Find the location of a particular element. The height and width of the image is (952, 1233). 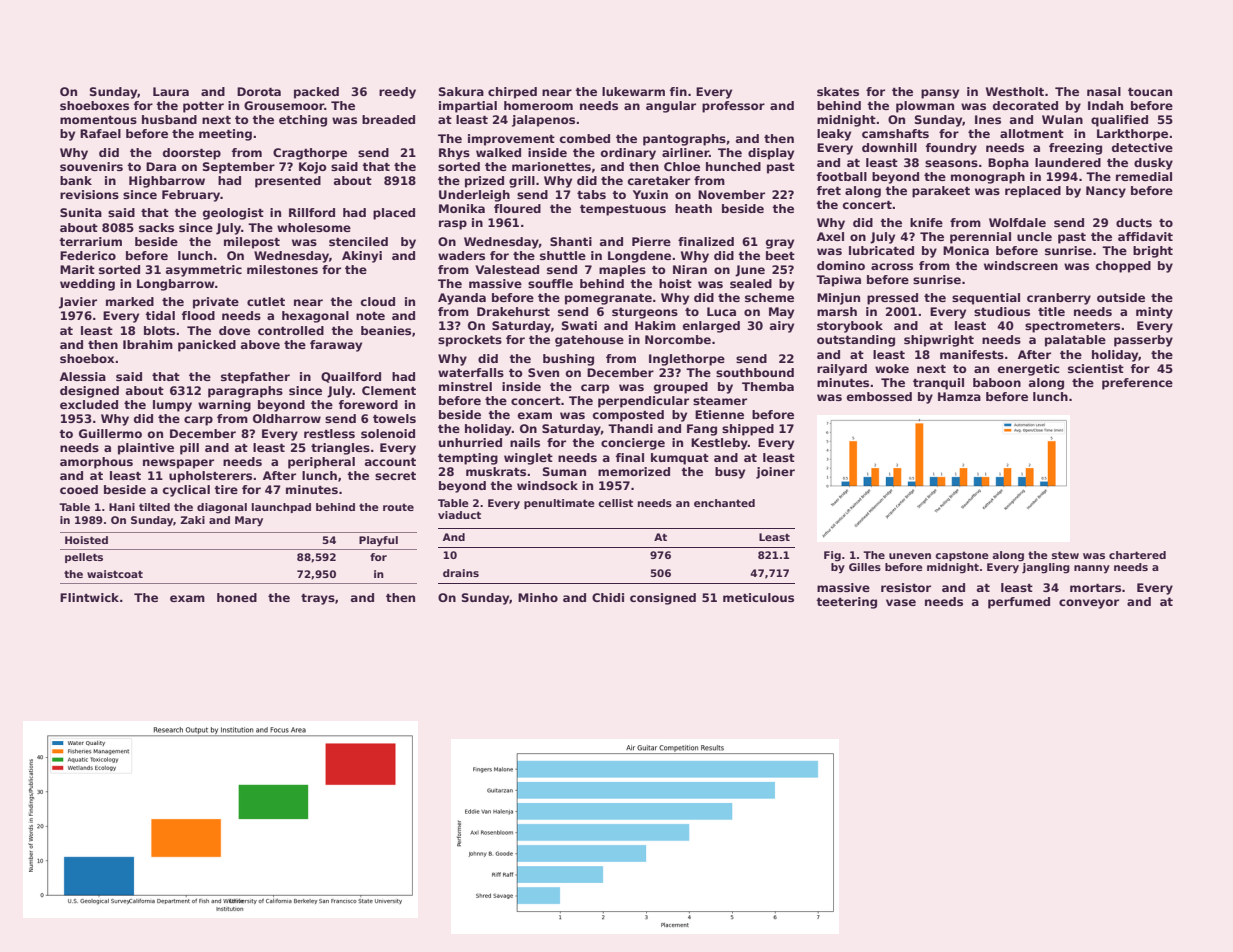

lubricated is located at coordinates (881, 250).
